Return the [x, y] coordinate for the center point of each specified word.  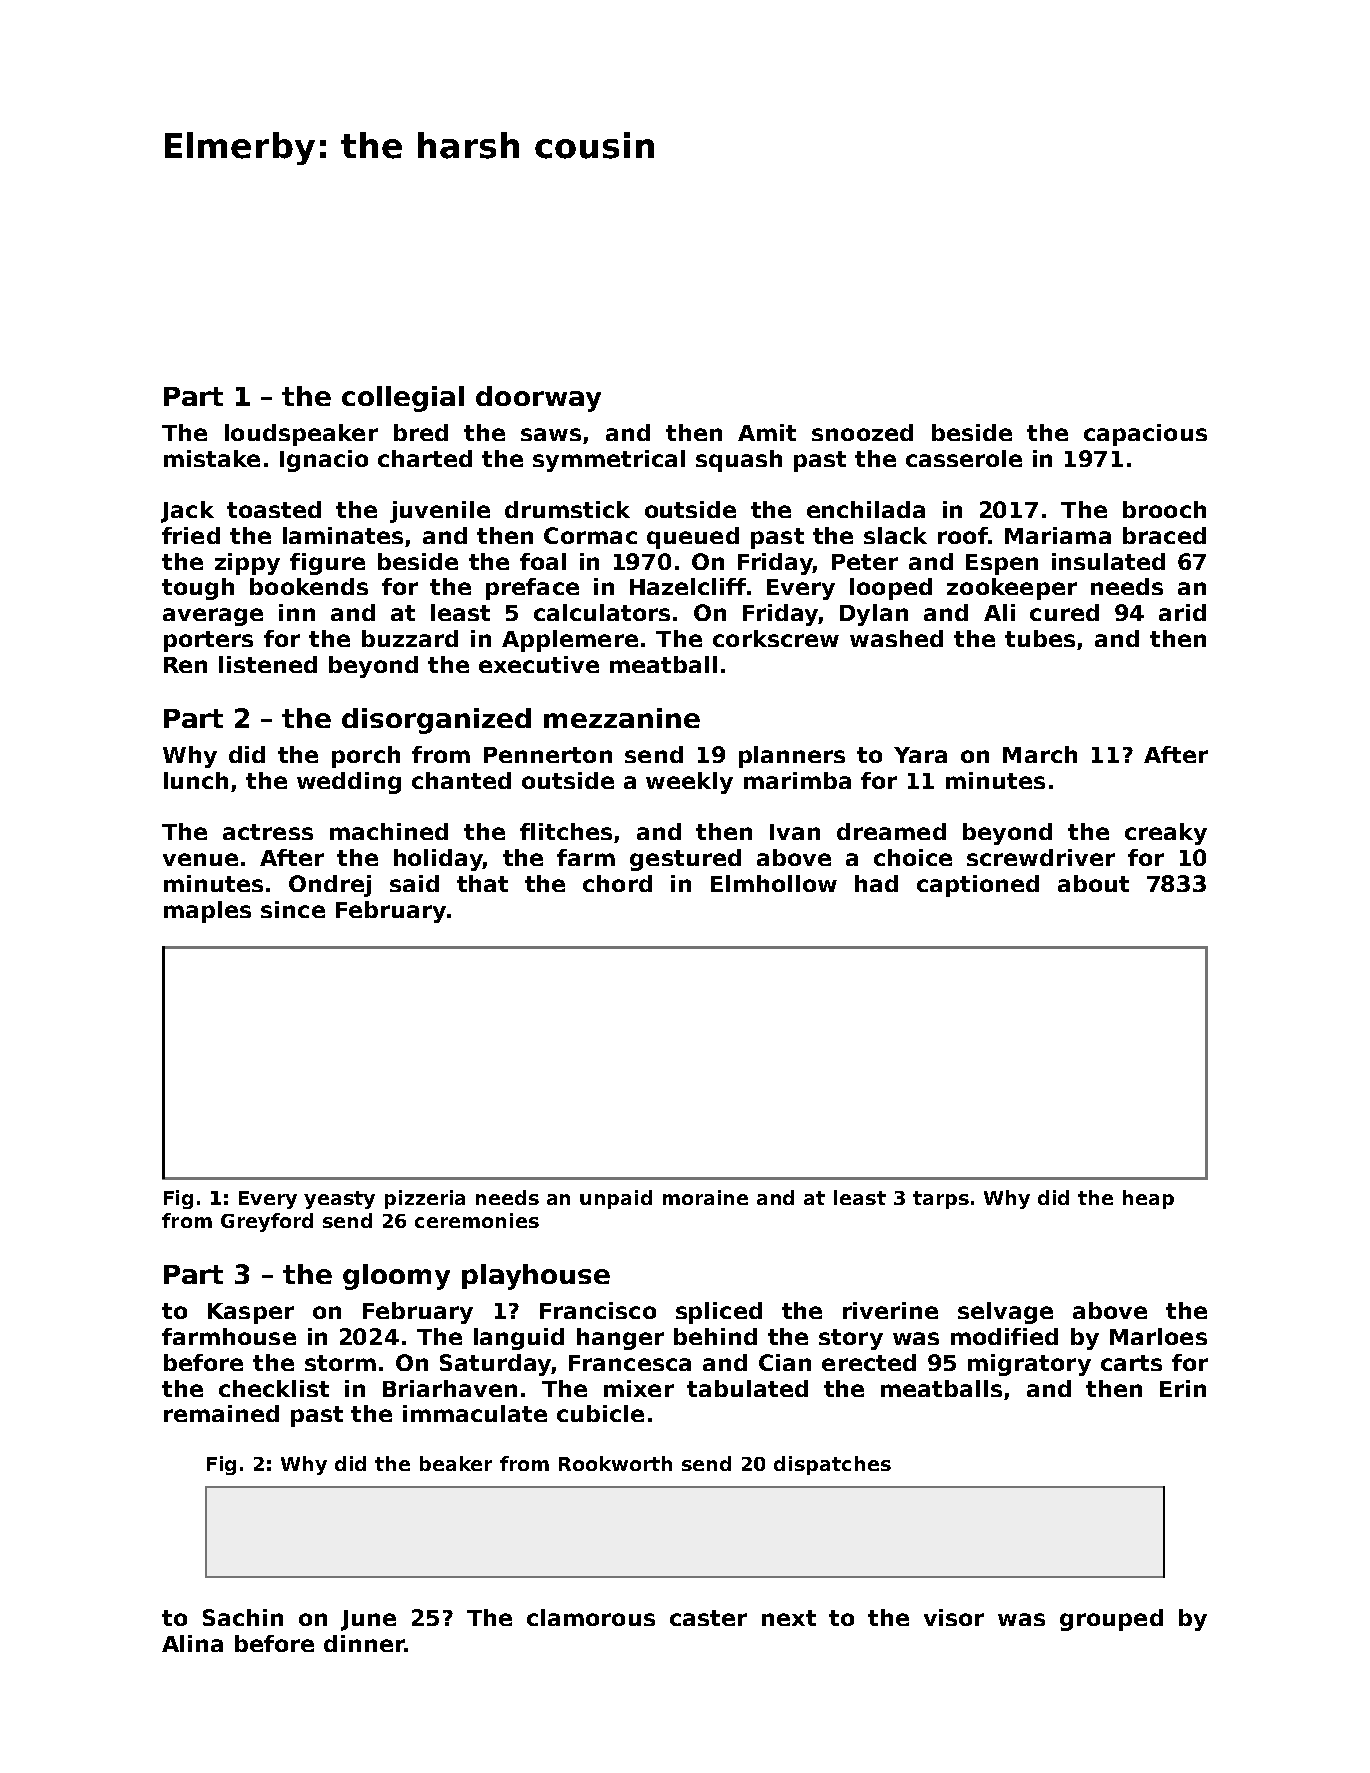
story [851, 1339]
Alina [192, 1643]
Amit [767, 432]
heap [1148, 1199]
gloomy [396, 1277]
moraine [705, 1197]
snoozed [862, 432]
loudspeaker [301, 435]
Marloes [1158, 1336]
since [293, 909]
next [789, 1618]
